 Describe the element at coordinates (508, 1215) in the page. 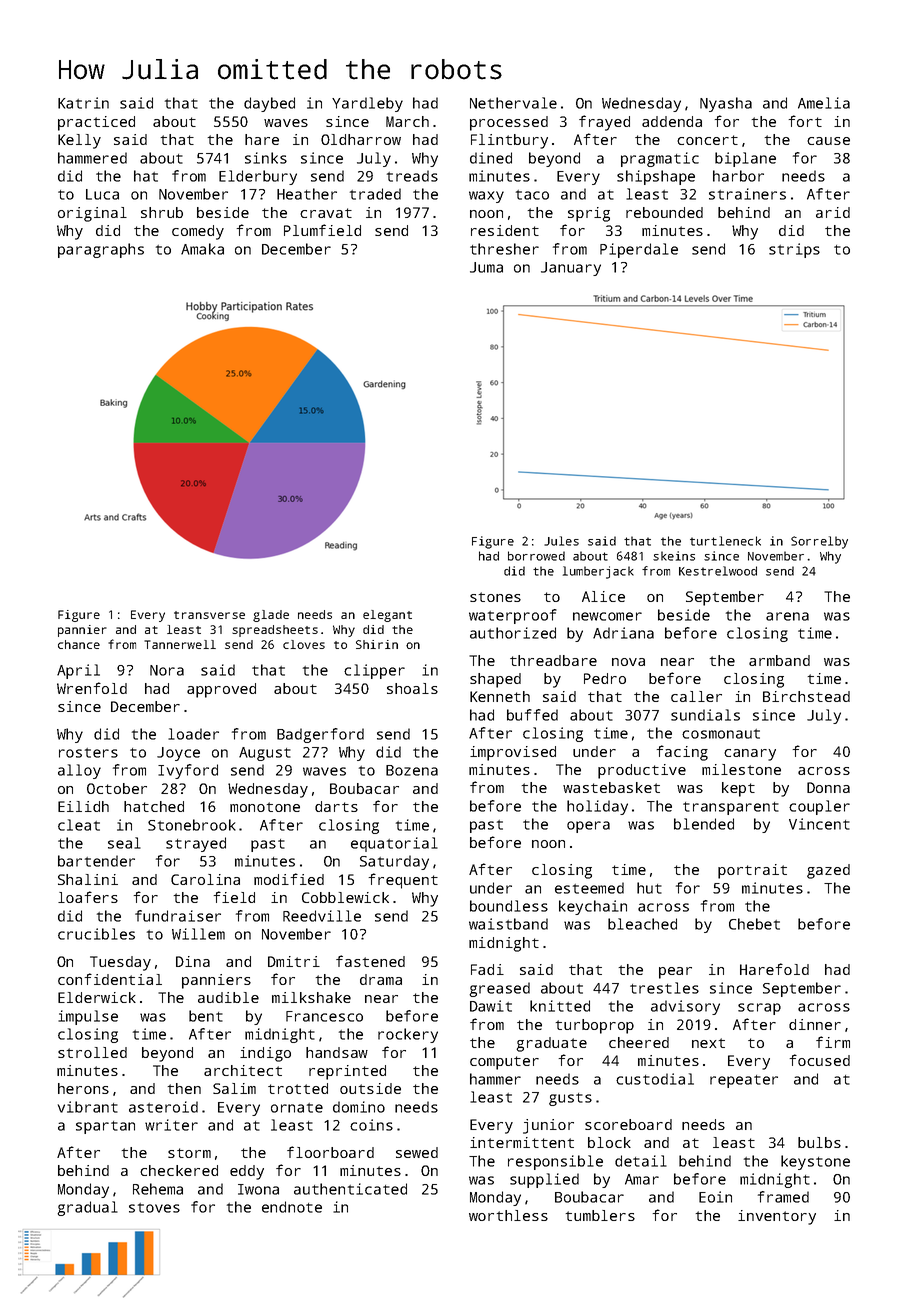

I see `worthless` at that location.
